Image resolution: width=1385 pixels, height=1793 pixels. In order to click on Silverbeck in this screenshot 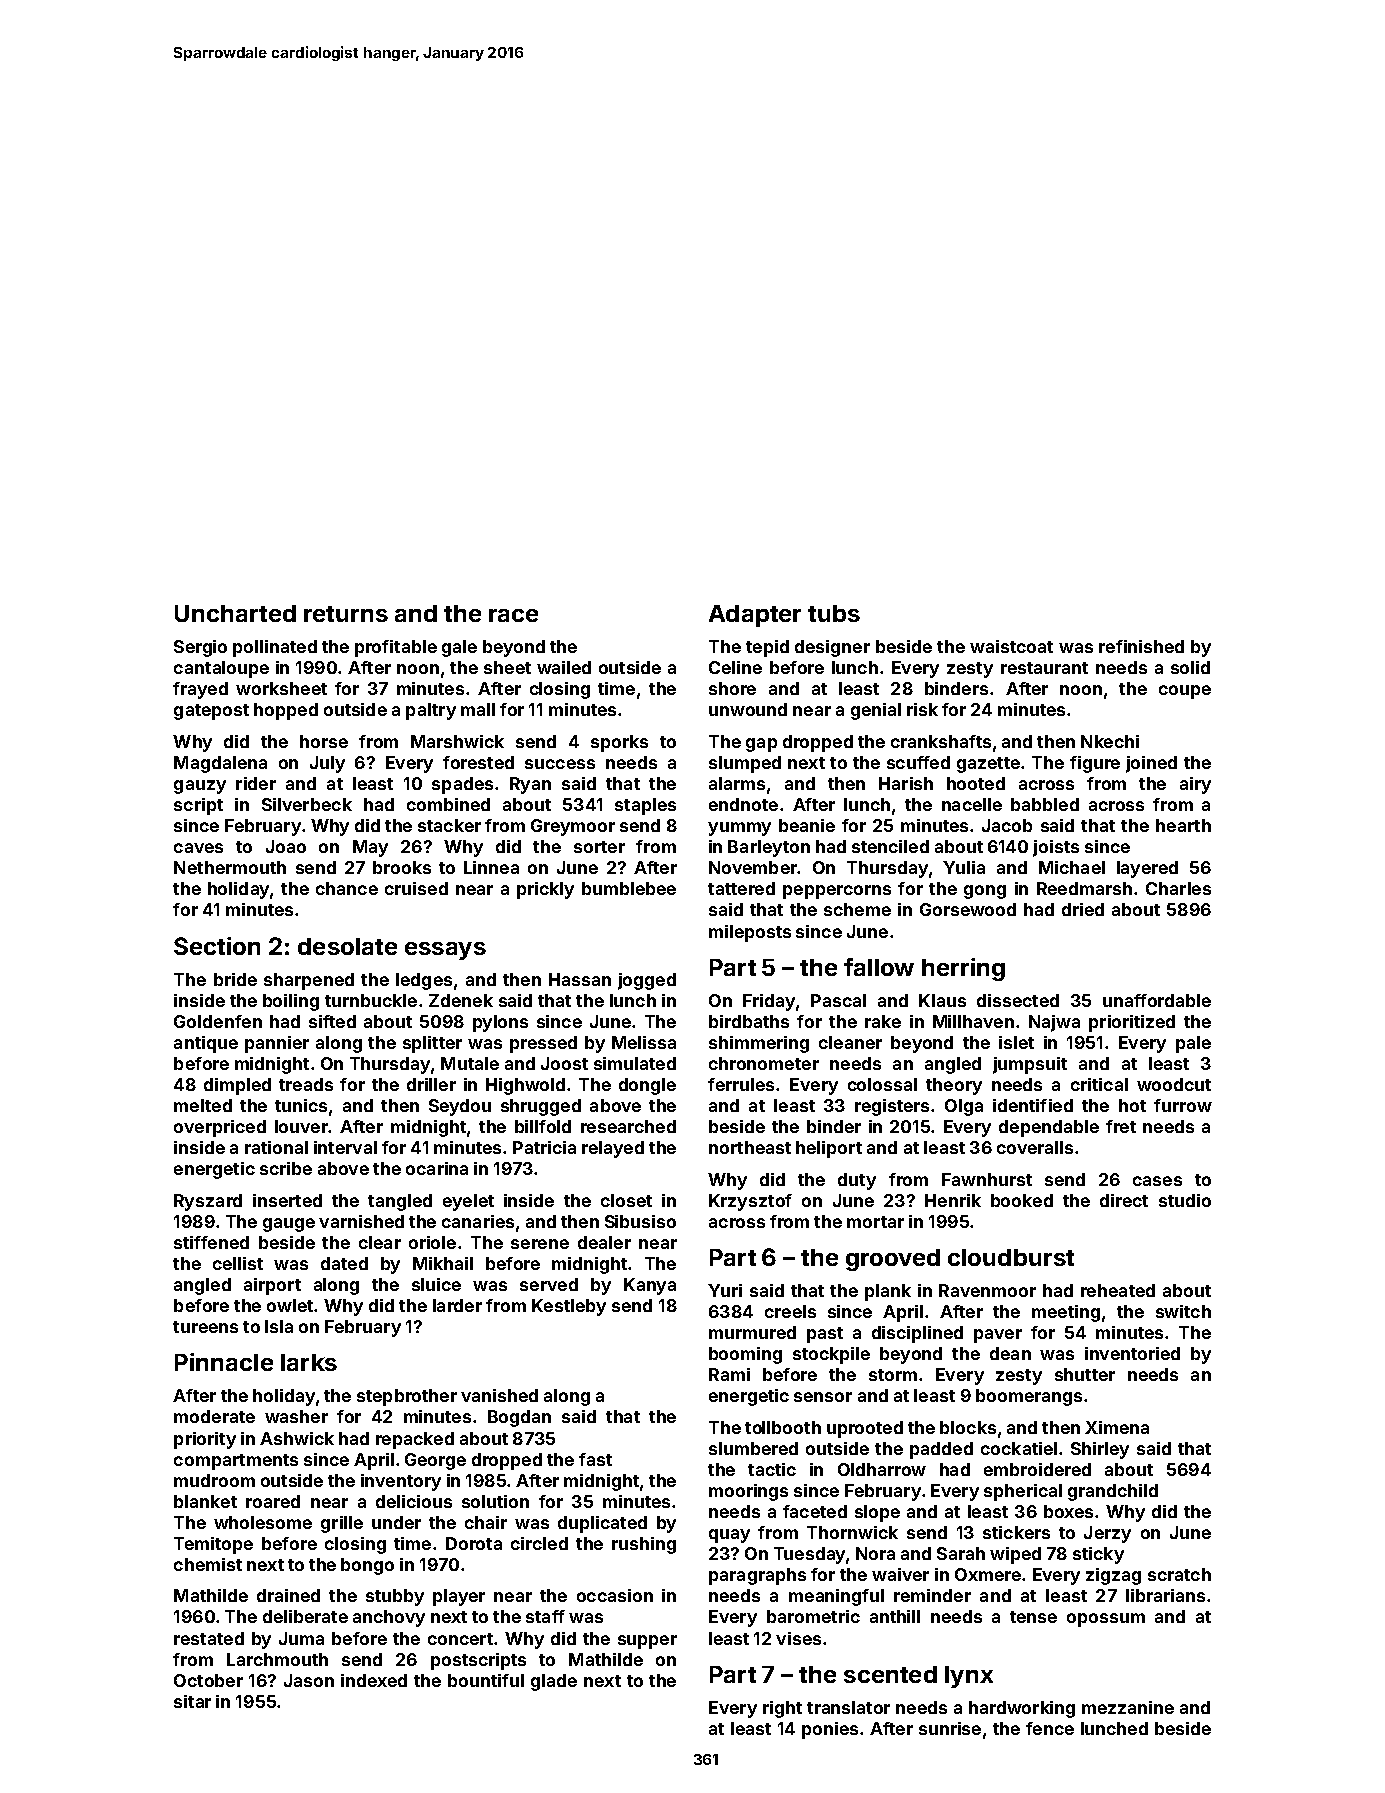, I will do `click(307, 804)`.
